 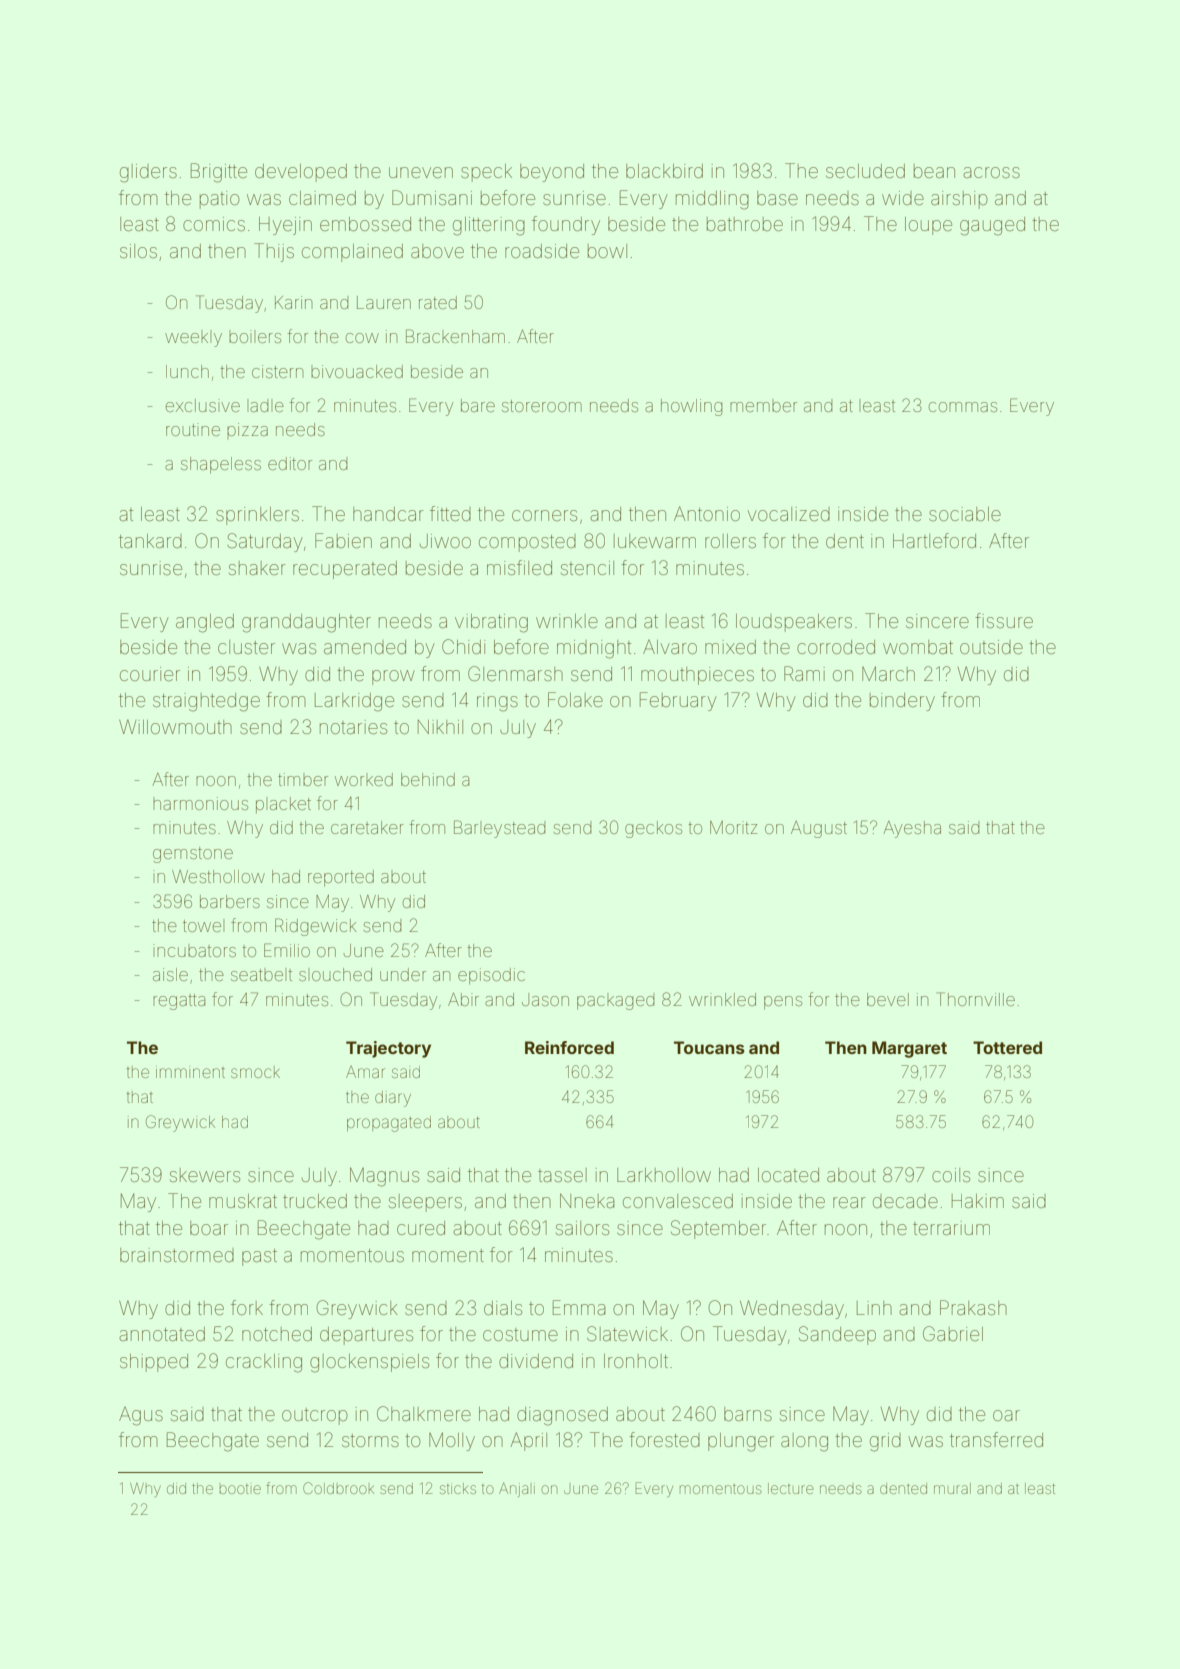 I want to click on lecture, so click(x=791, y=1488).
